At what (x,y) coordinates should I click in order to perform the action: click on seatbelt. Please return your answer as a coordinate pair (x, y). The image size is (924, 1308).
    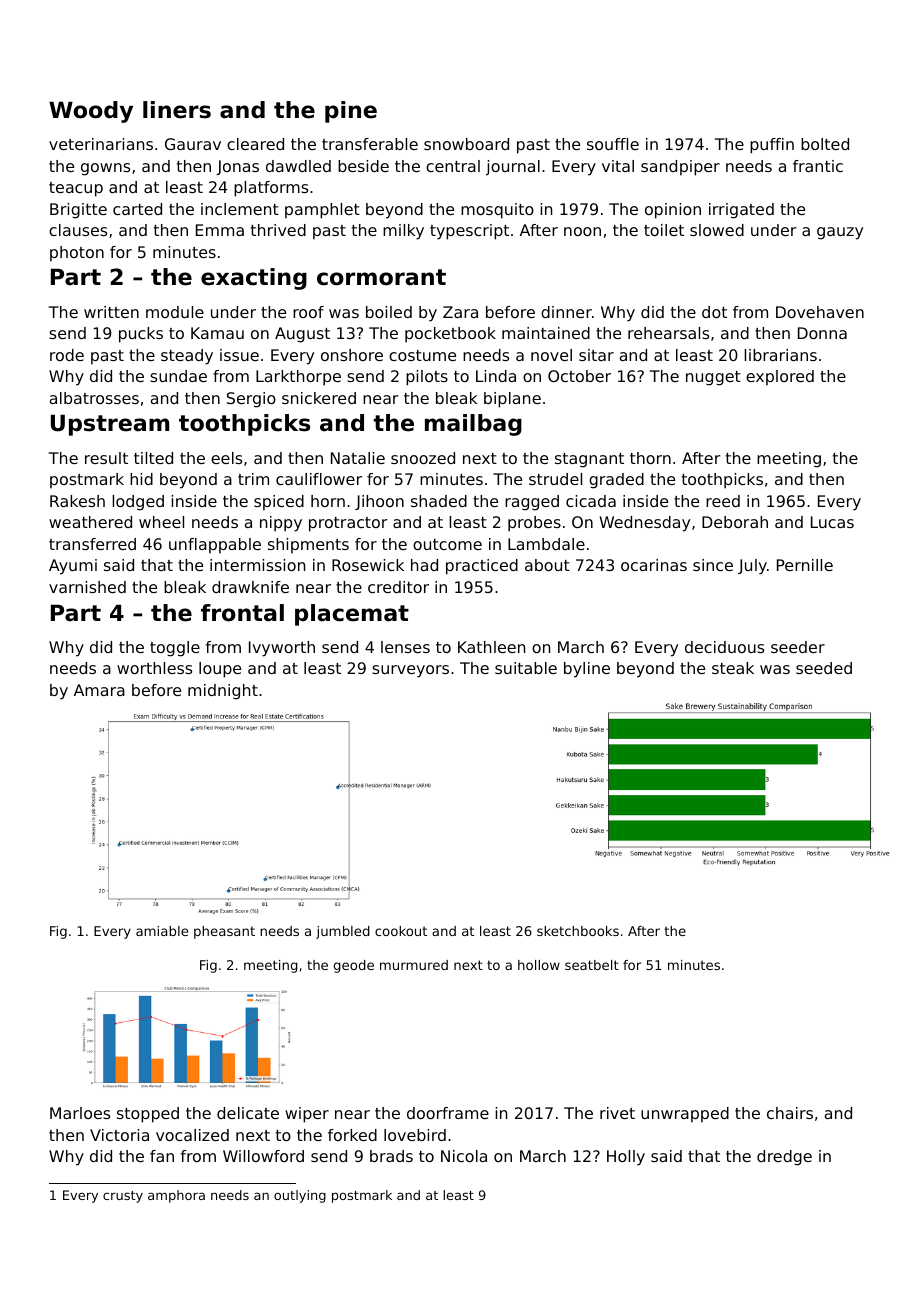
    Looking at the image, I should click on (592, 965).
